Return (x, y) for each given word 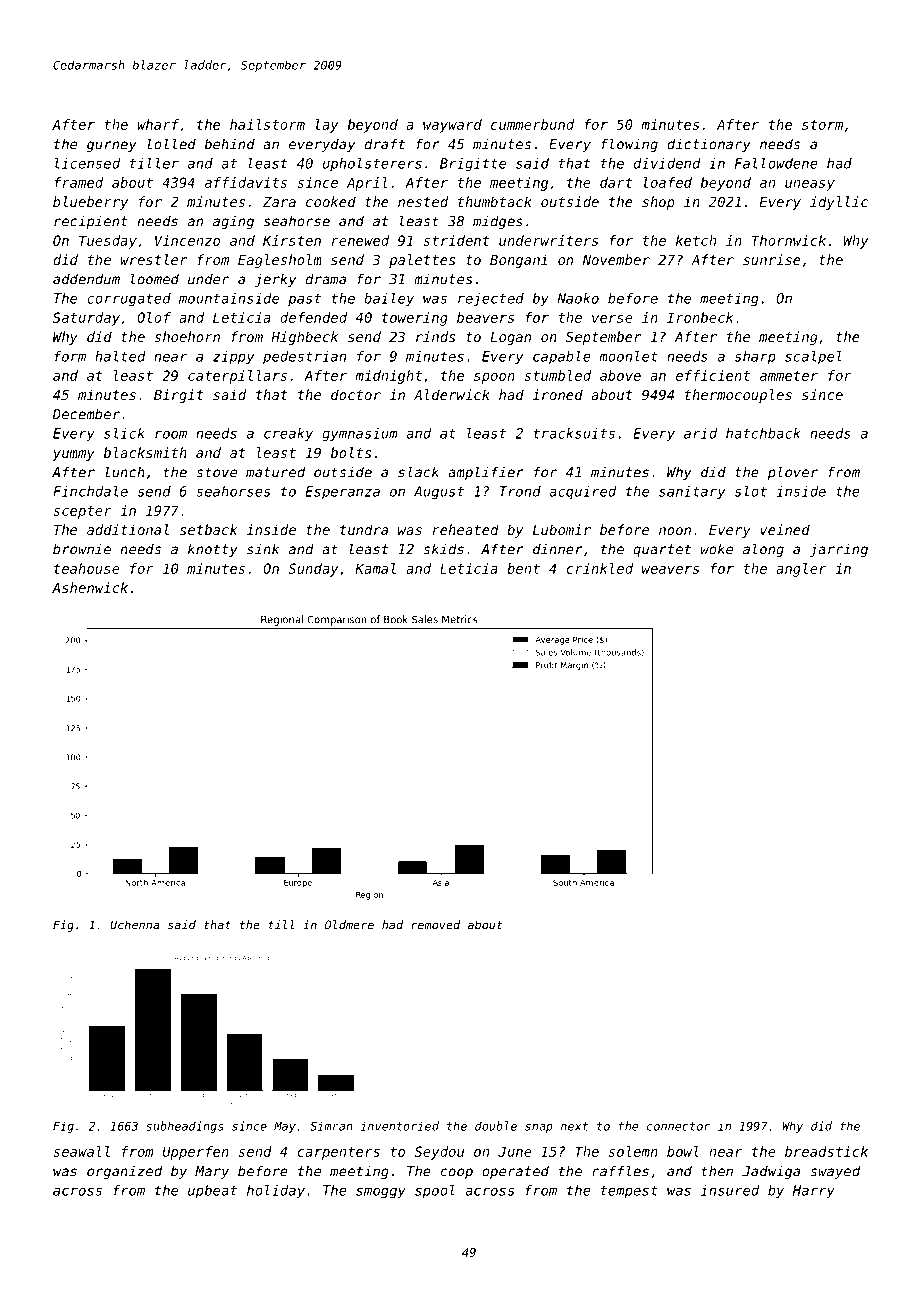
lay (327, 126)
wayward (452, 126)
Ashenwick (90, 587)
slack (418, 472)
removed (435, 925)
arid (700, 433)
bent (523, 568)
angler (801, 570)
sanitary (692, 492)
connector (678, 1126)
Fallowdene (776, 163)
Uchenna (135, 925)
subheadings (185, 1127)
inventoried (400, 1126)
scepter (83, 512)
